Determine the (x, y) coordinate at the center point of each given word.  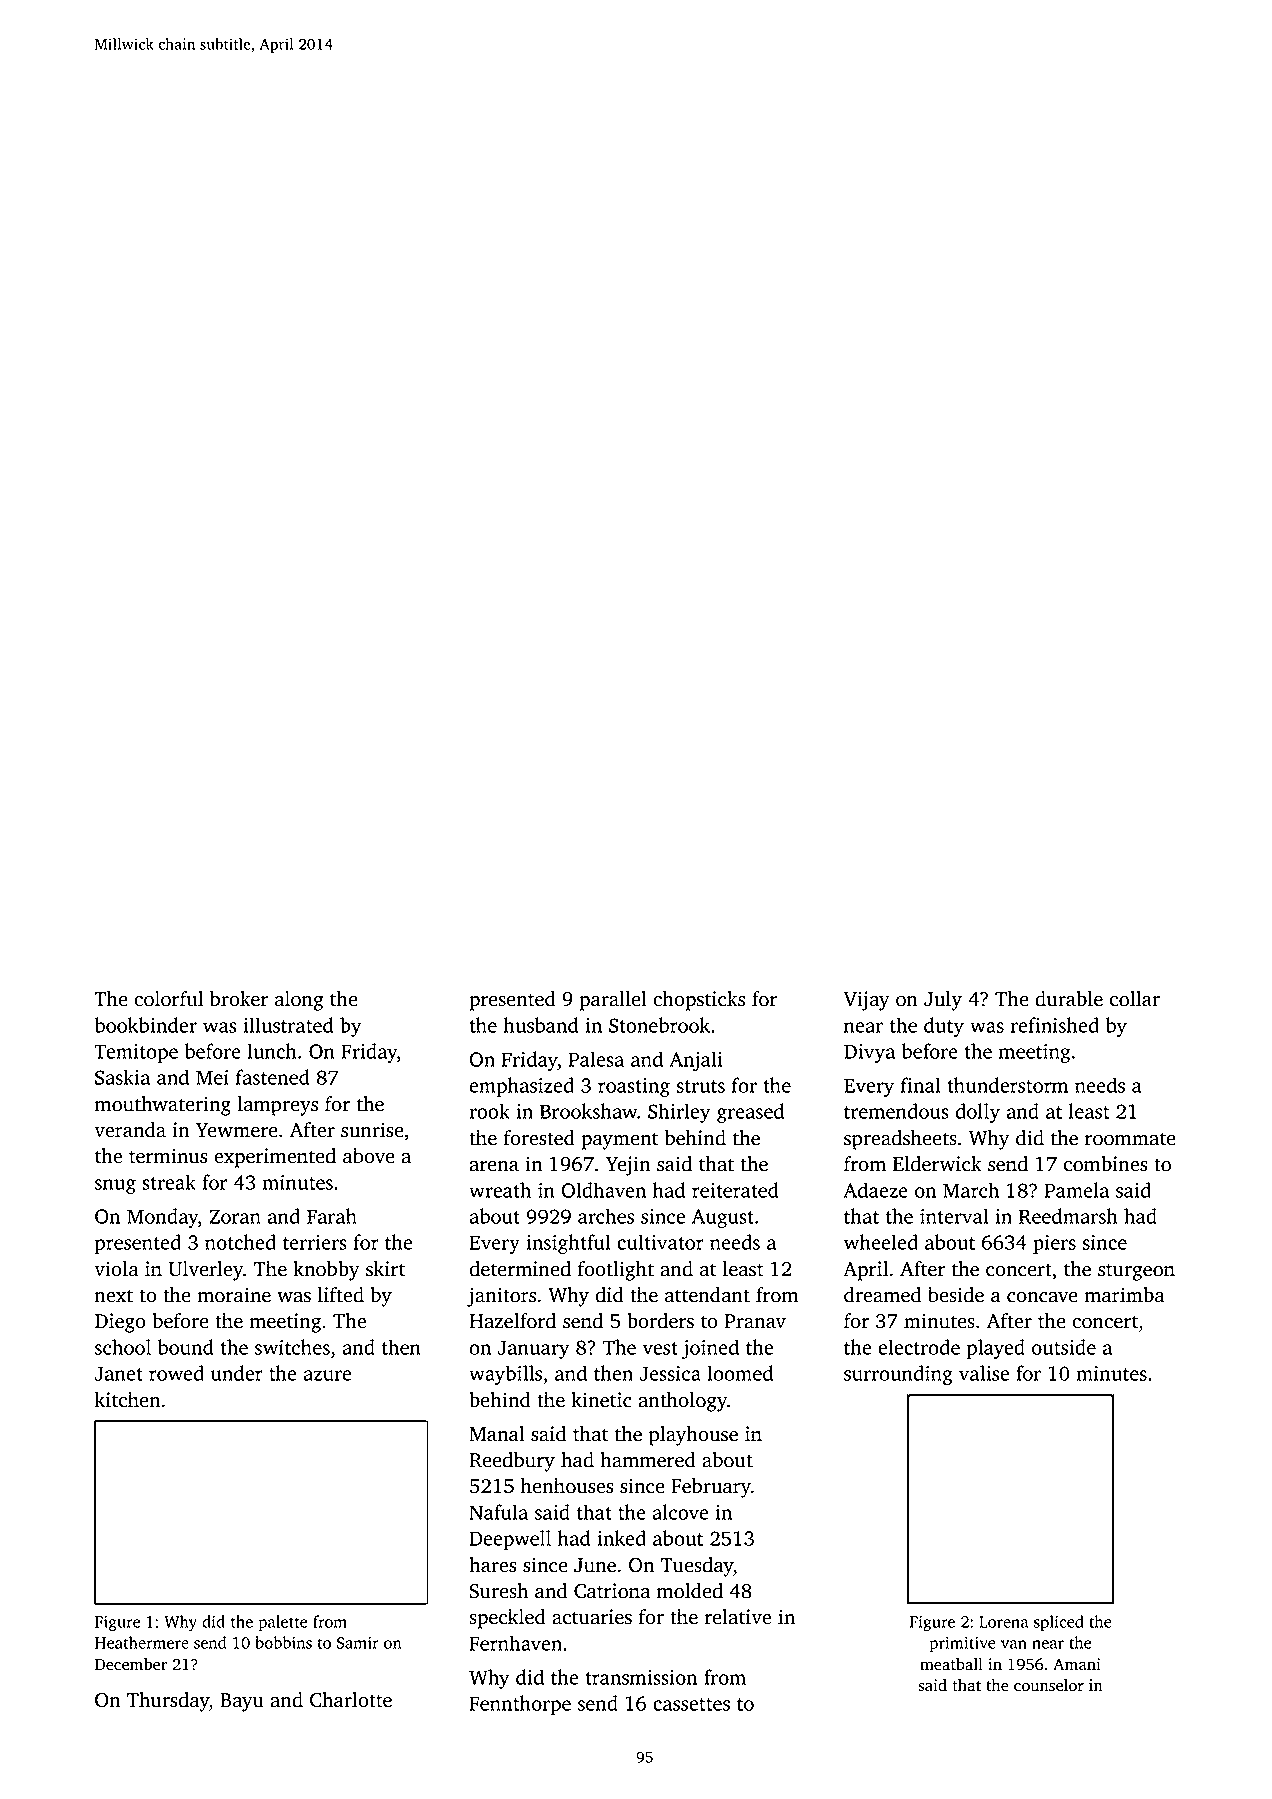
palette (282, 1623)
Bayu (242, 1702)
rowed (176, 1373)
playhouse (693, 1436)
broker (239, 999)
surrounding (898, 1375)
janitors (501, 1297)
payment (619, 1141)
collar (1135, 999)
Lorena (1003, 1622)
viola (116, 1269)
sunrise (372, 1130)
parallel (613, 1001)
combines (1105, 1164)
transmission (641, 1677)
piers (1054, 1244)
